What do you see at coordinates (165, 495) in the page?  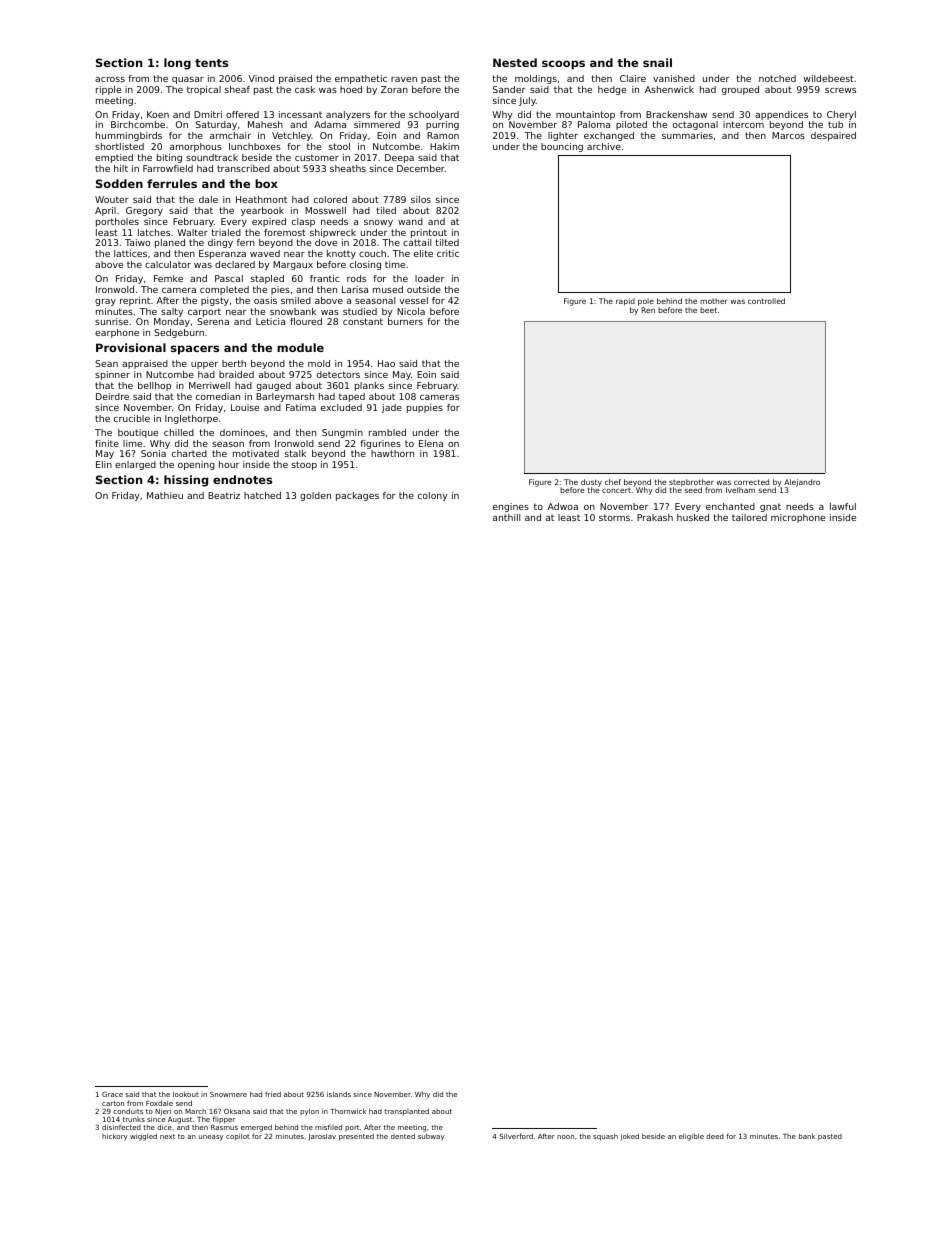 I see `Mathieu` at bounding box center [165, 495].
